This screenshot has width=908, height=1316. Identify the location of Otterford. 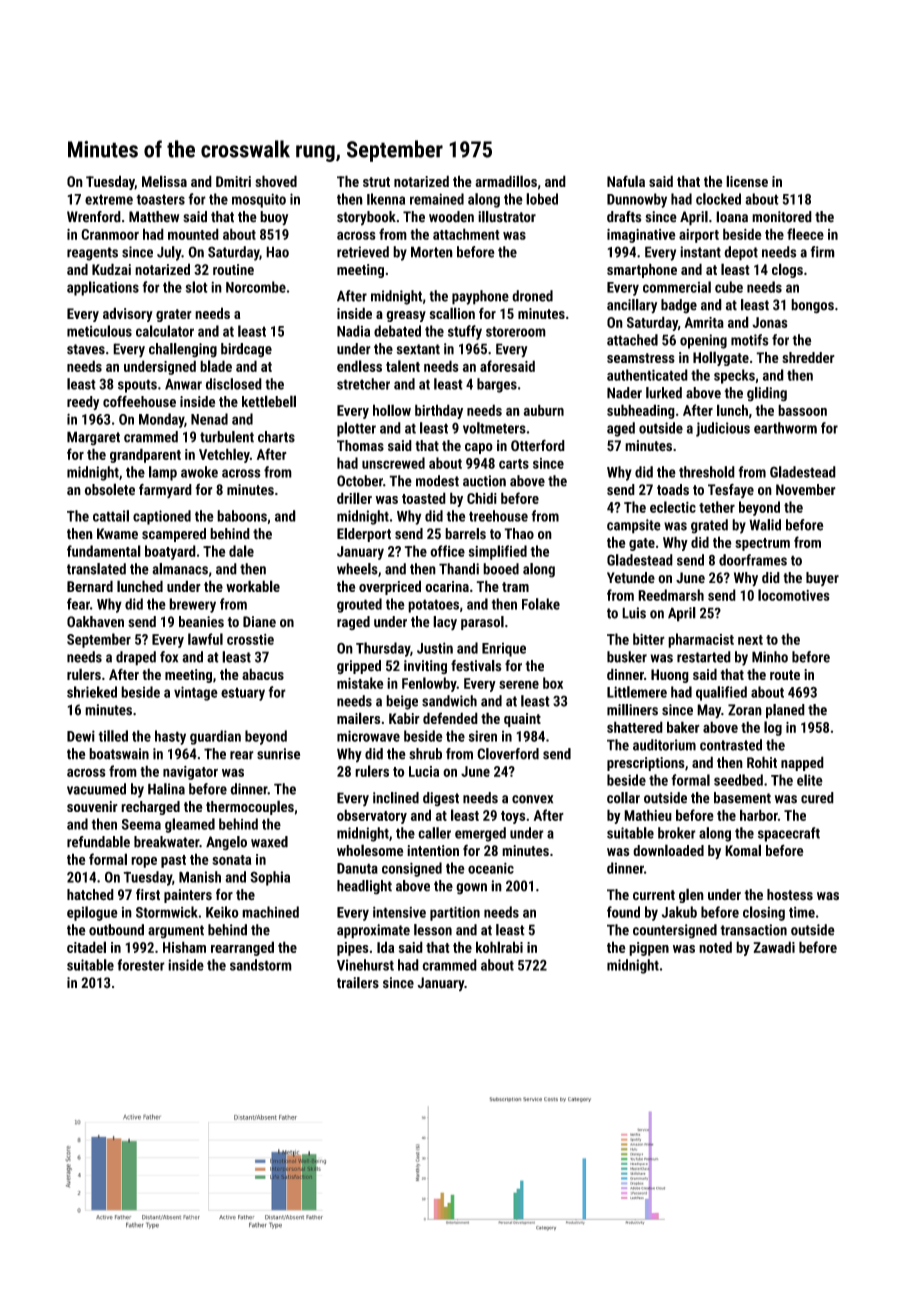
(538, 445).
